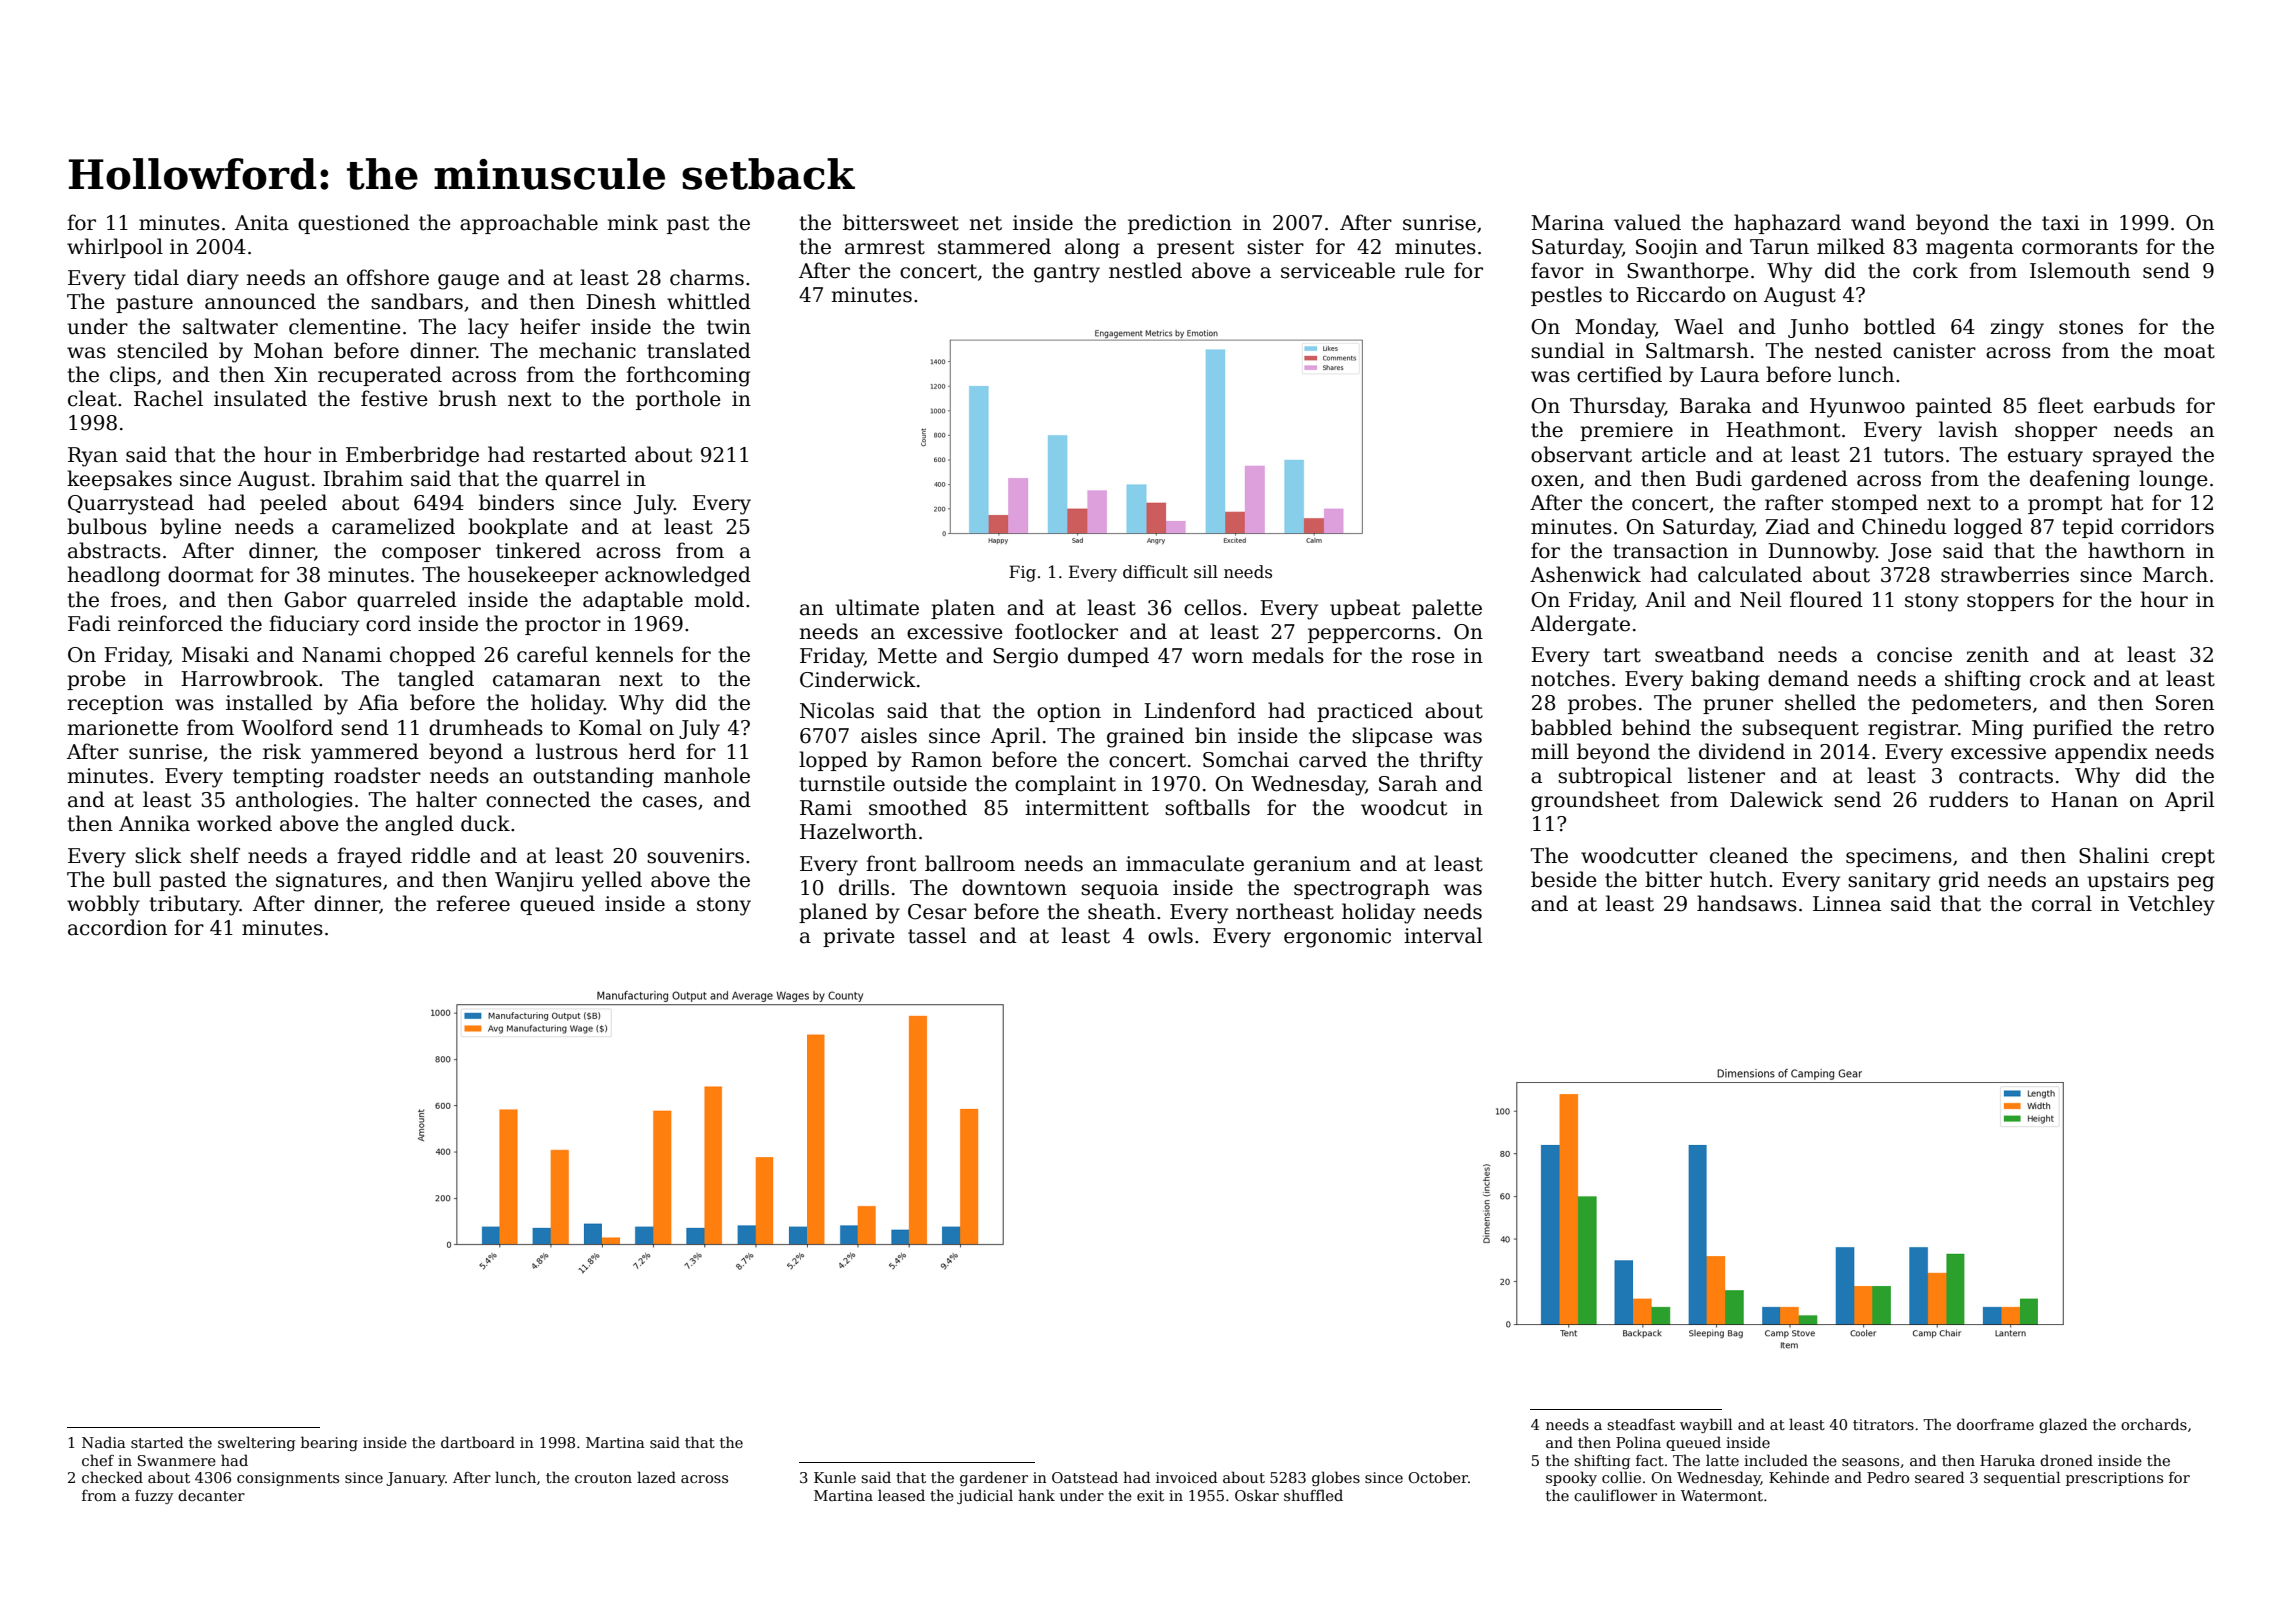 The width and height of the document is (2282, 1614). I want to click on Shalini, so click(2114, 855).
